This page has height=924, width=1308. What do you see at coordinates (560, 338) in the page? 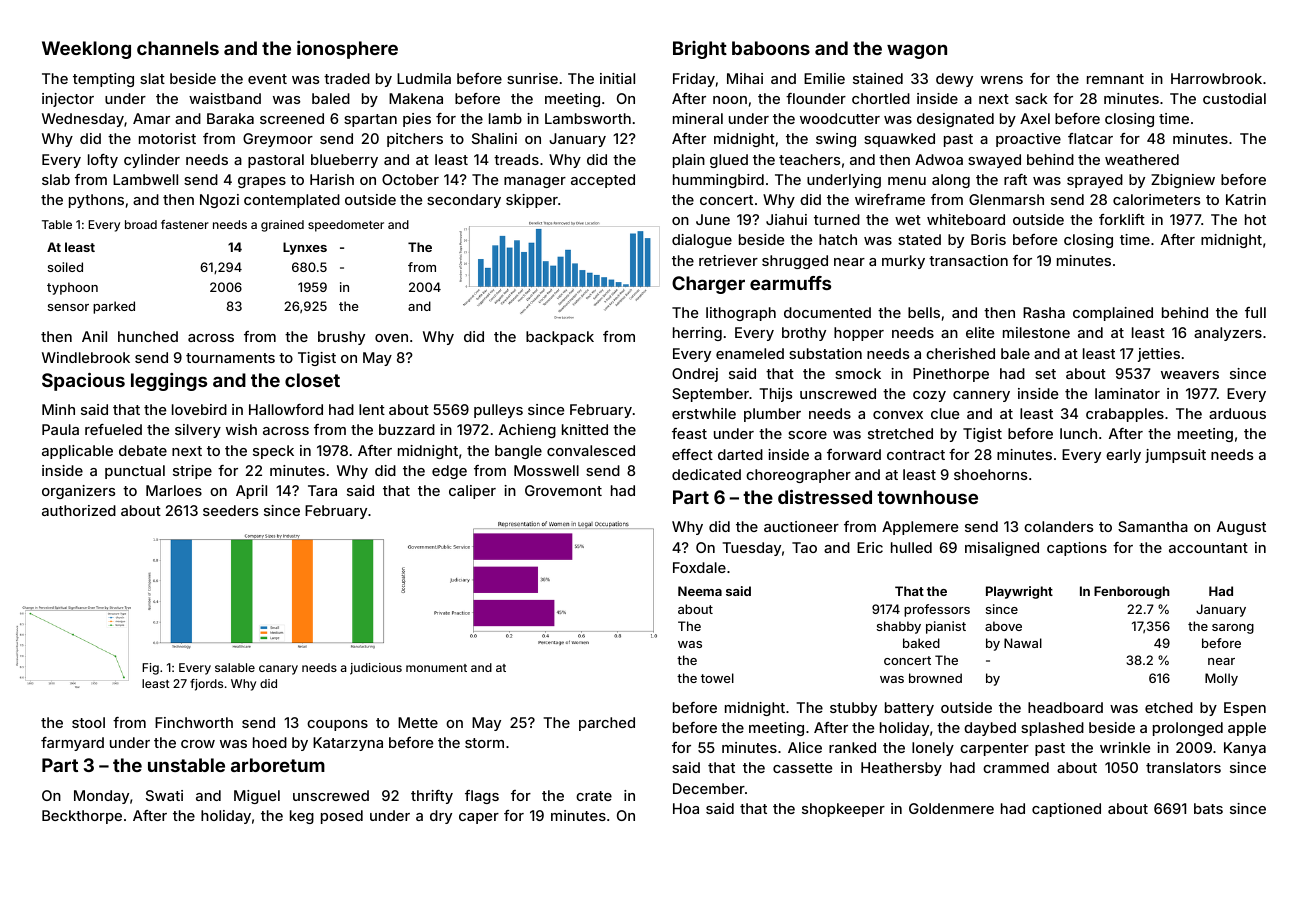
I see `backpack` at bounding box center [560, 338].
